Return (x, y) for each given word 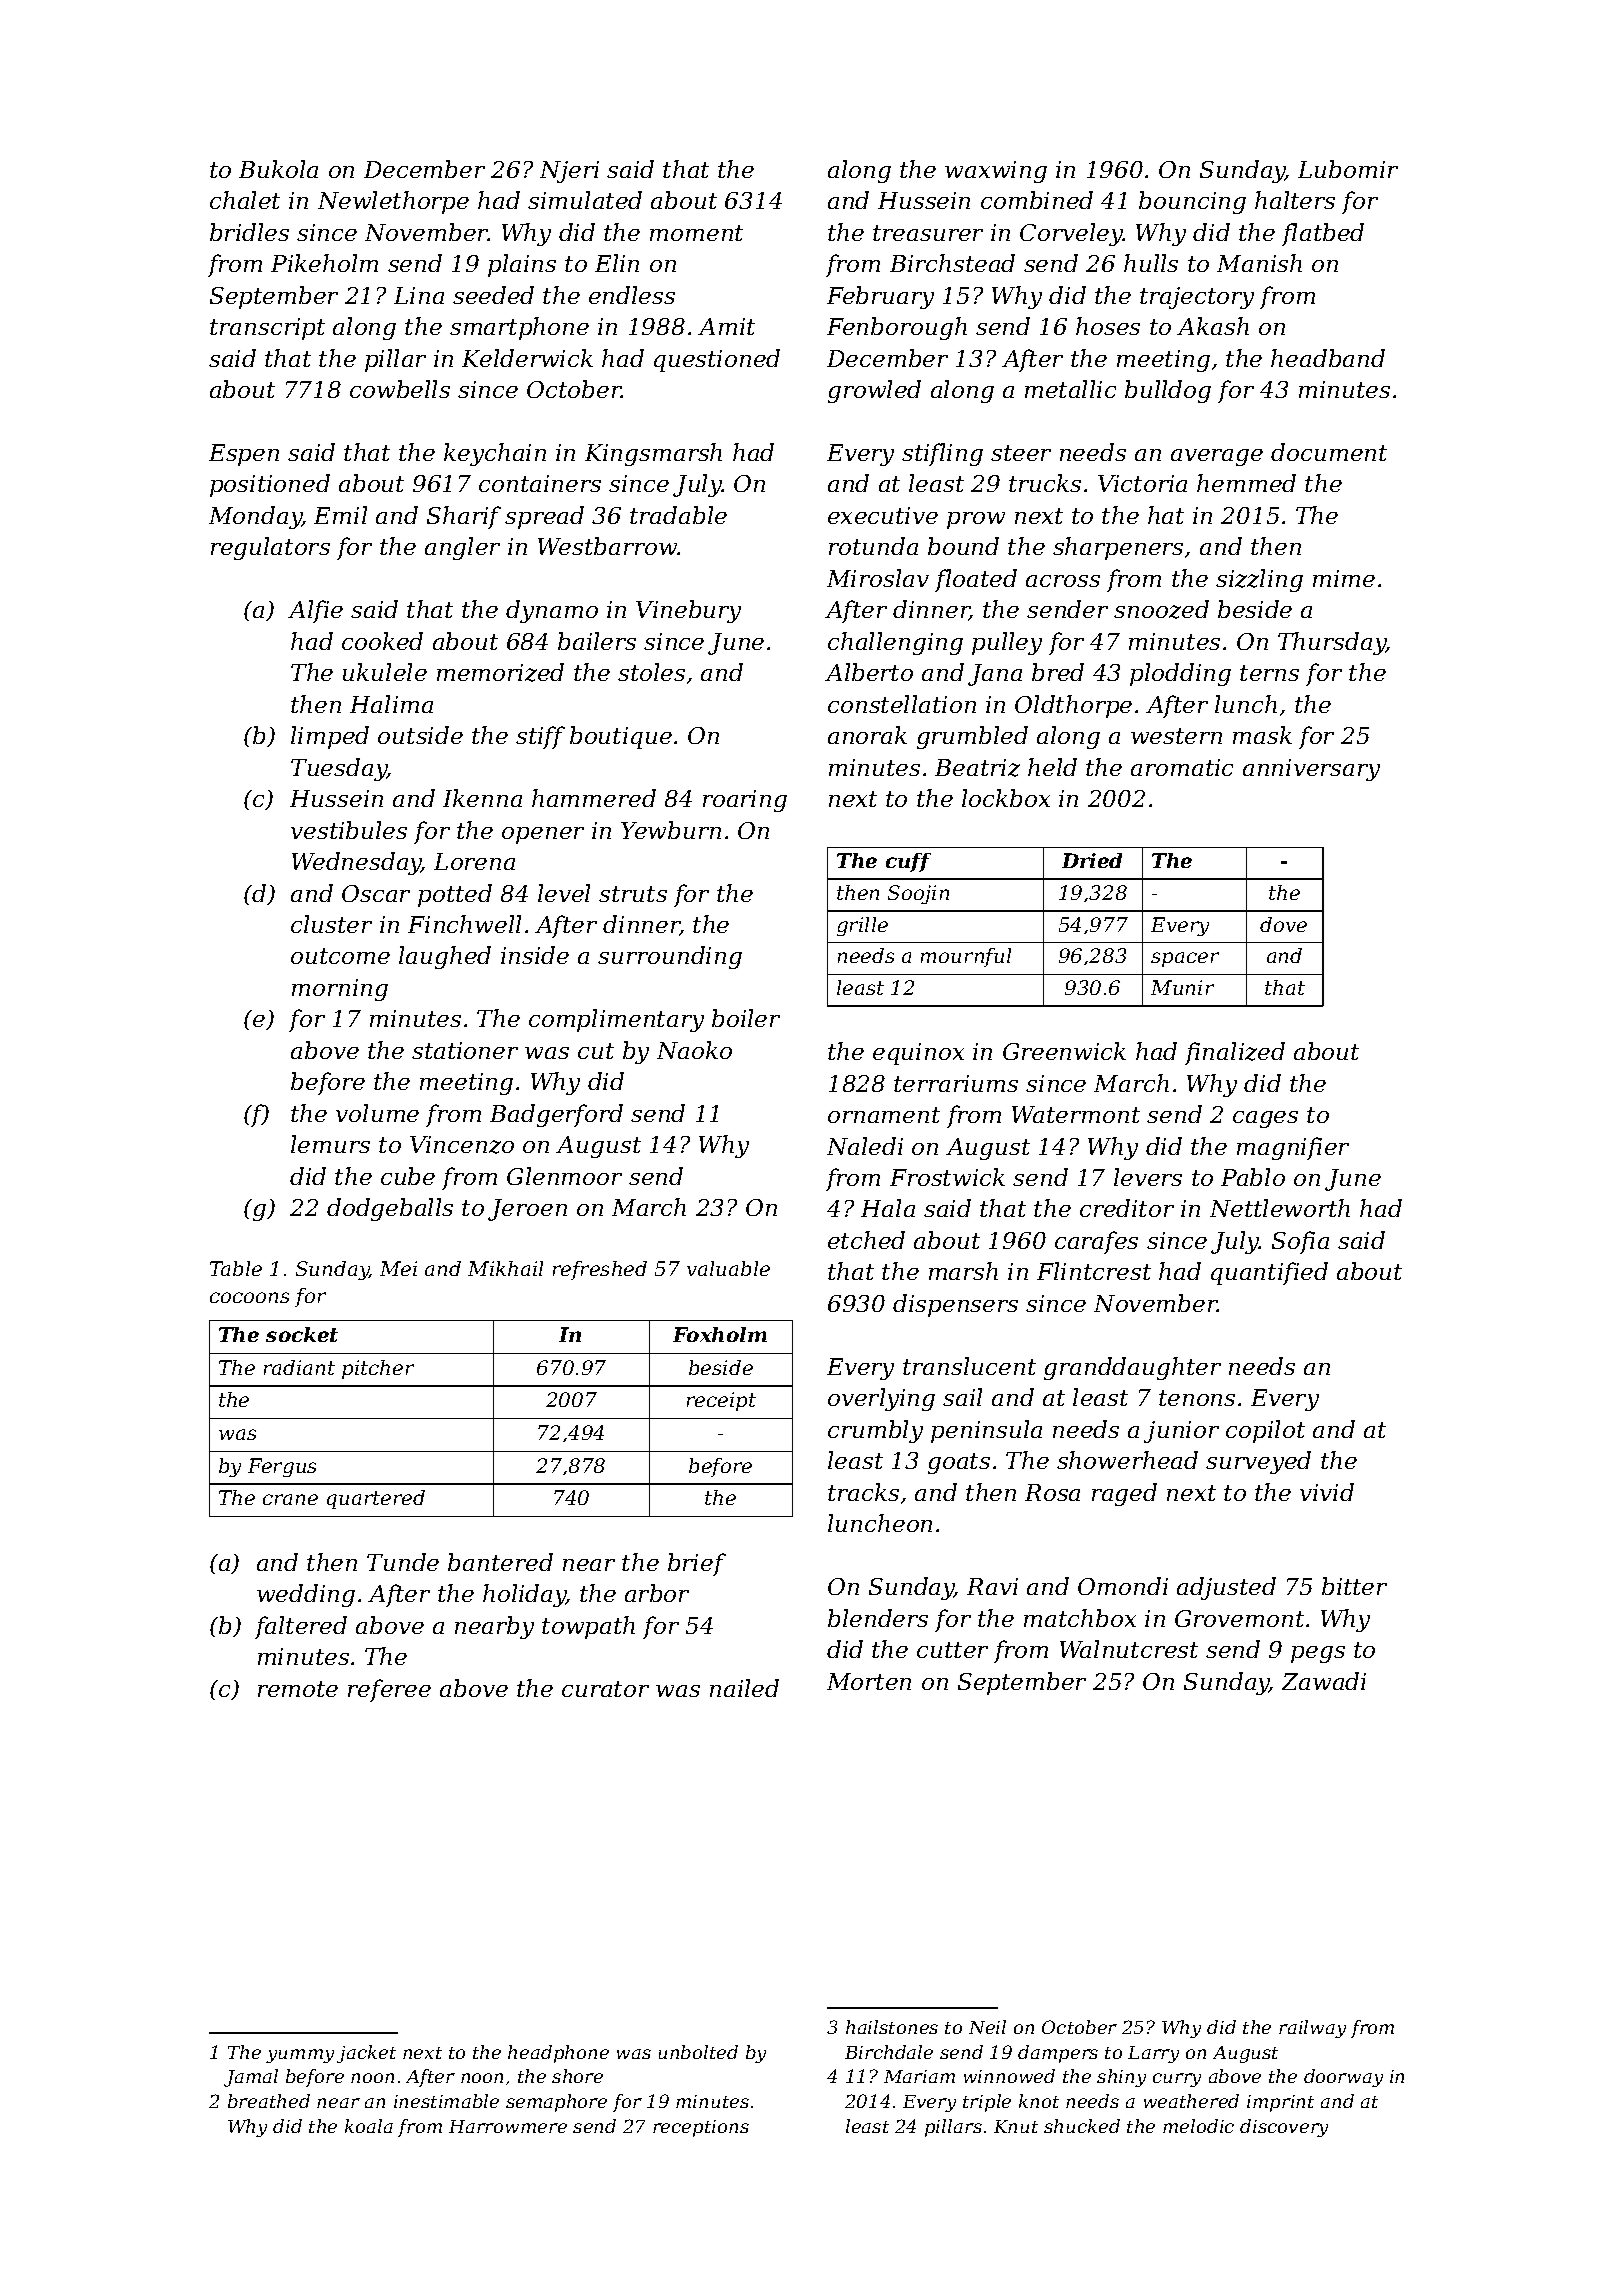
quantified (1269, 1273)
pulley (1007, 643)
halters (1295, 200)
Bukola (278, 169)
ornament (884, 1115)
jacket (366, 2054)
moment (696, 233)
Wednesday (357, 863)
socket (302, 1334)
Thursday (1332, 643)
